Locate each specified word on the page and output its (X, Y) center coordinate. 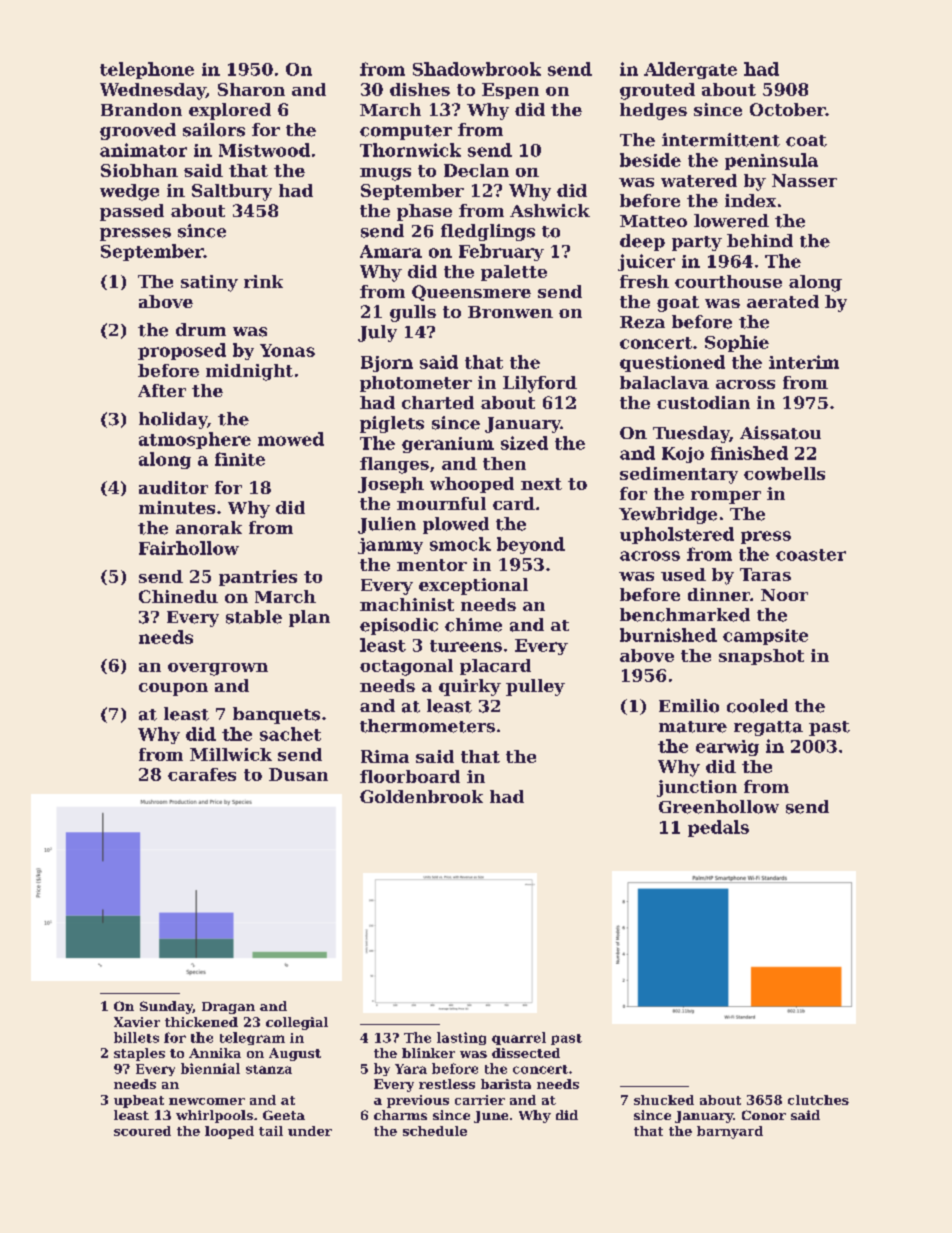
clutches (818, 1100)
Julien (387, 525)
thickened (201, 1022)
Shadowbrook (477, 69)
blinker (428, 1053)
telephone (147, 70)
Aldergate (690, 70)
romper (726, 497)
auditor (173, 487)
